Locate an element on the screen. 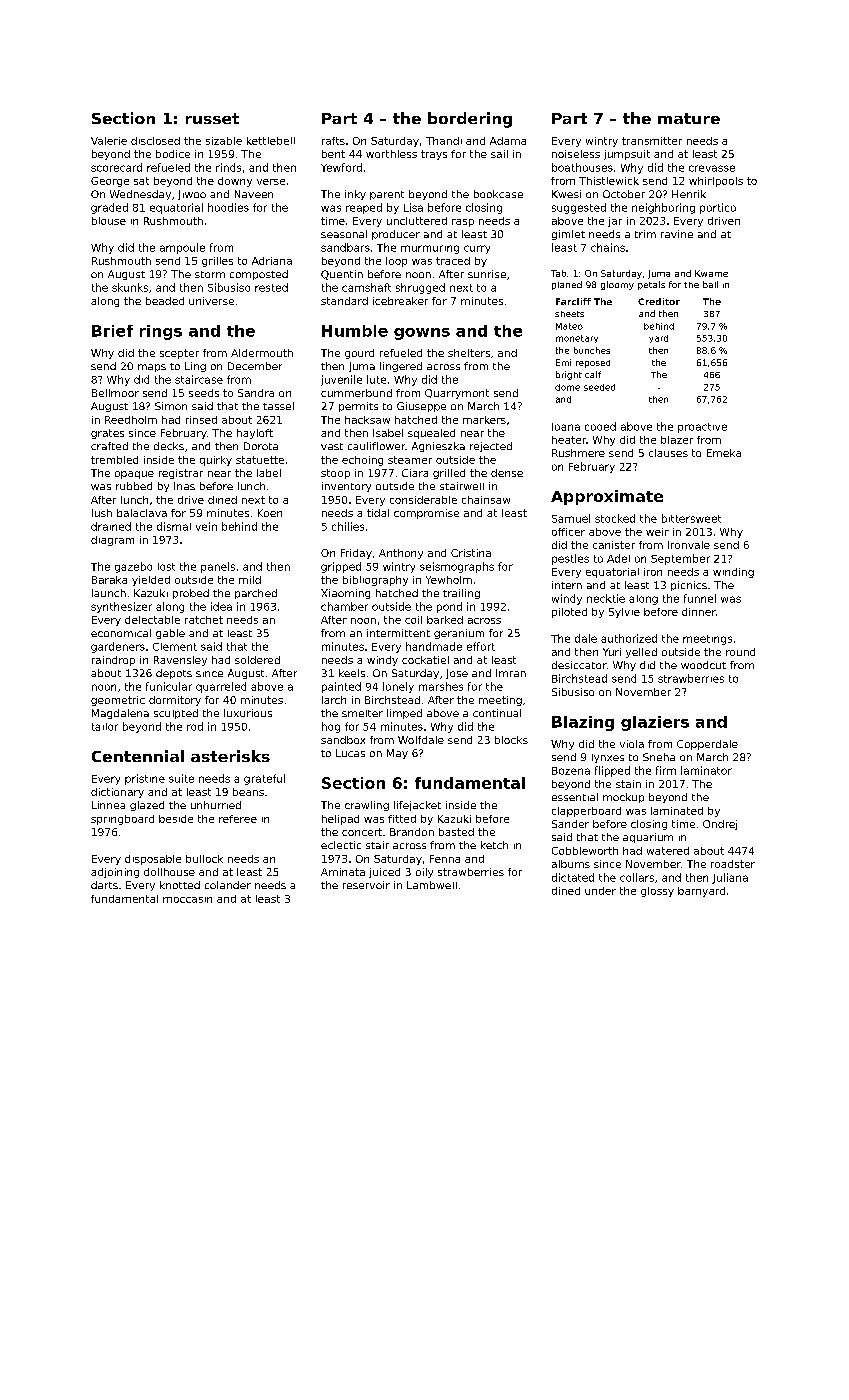  russet is located at coordinates (212, 118).
